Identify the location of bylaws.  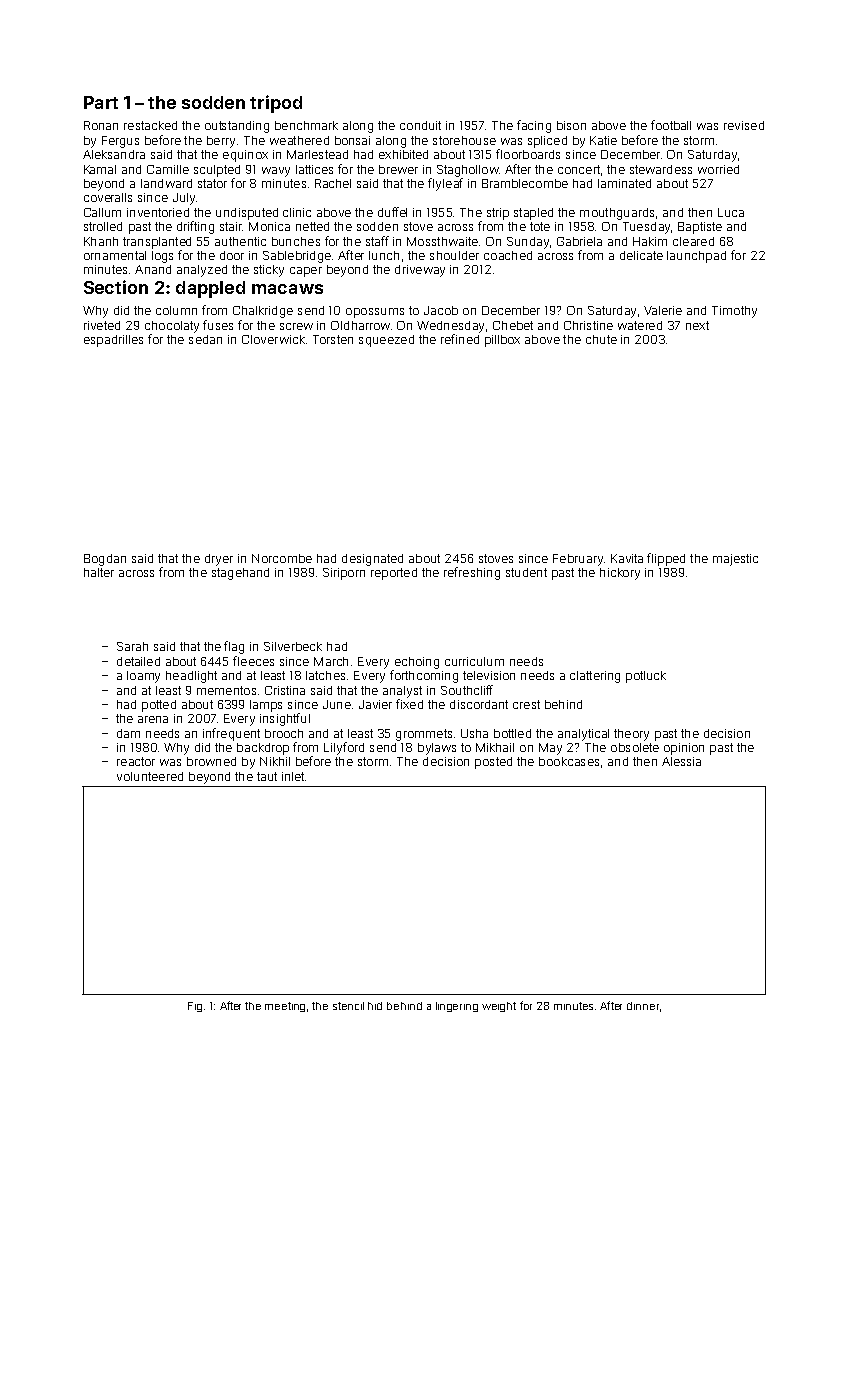
(437, 749).
